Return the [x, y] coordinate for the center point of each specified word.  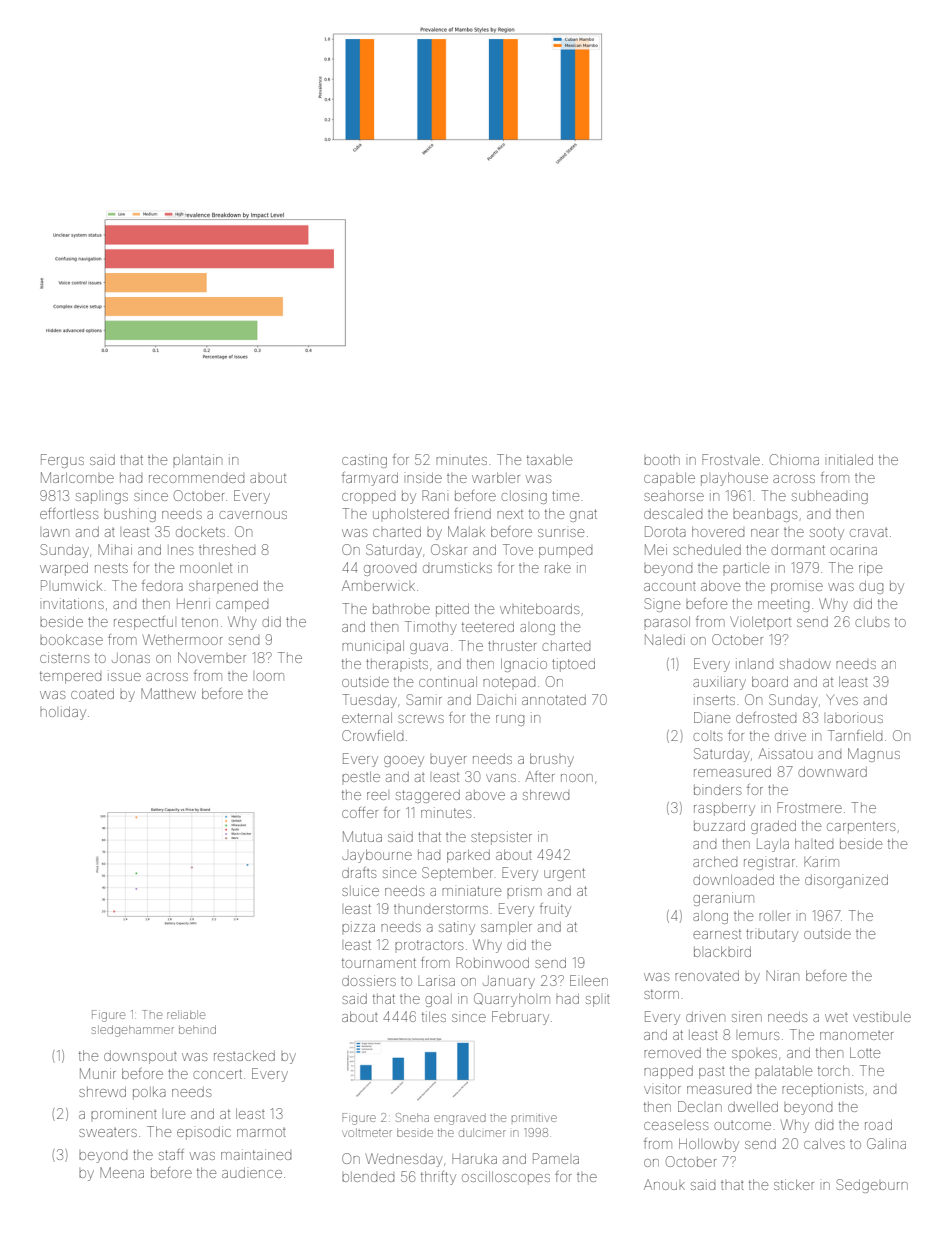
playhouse [734, 479]
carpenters [861, 827]
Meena [122, 1172]
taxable [549, 459]
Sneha [412, 1117]
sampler [506, 928]
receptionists [822, 1090]
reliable [186, 1014]
